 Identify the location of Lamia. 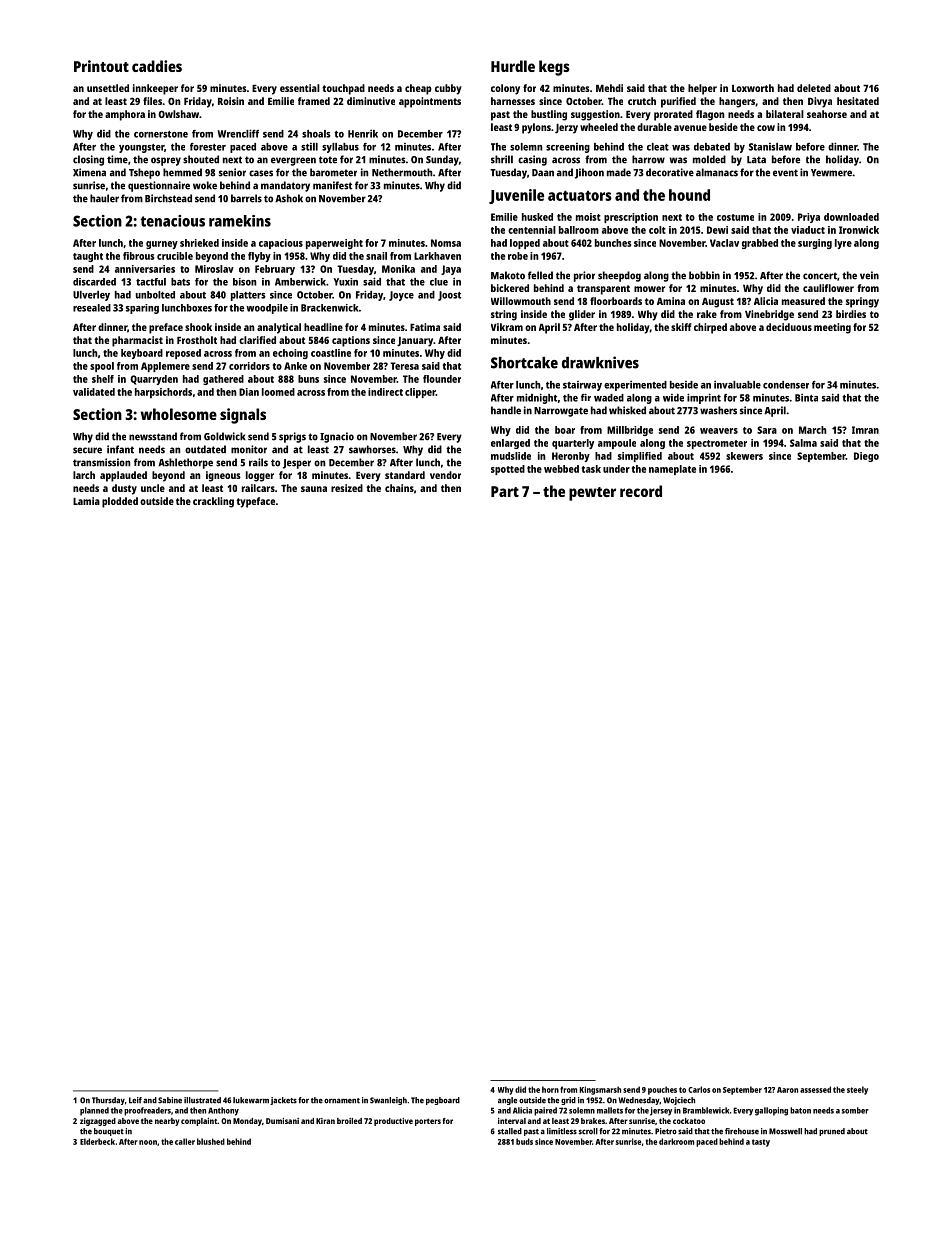
(86, 501).
